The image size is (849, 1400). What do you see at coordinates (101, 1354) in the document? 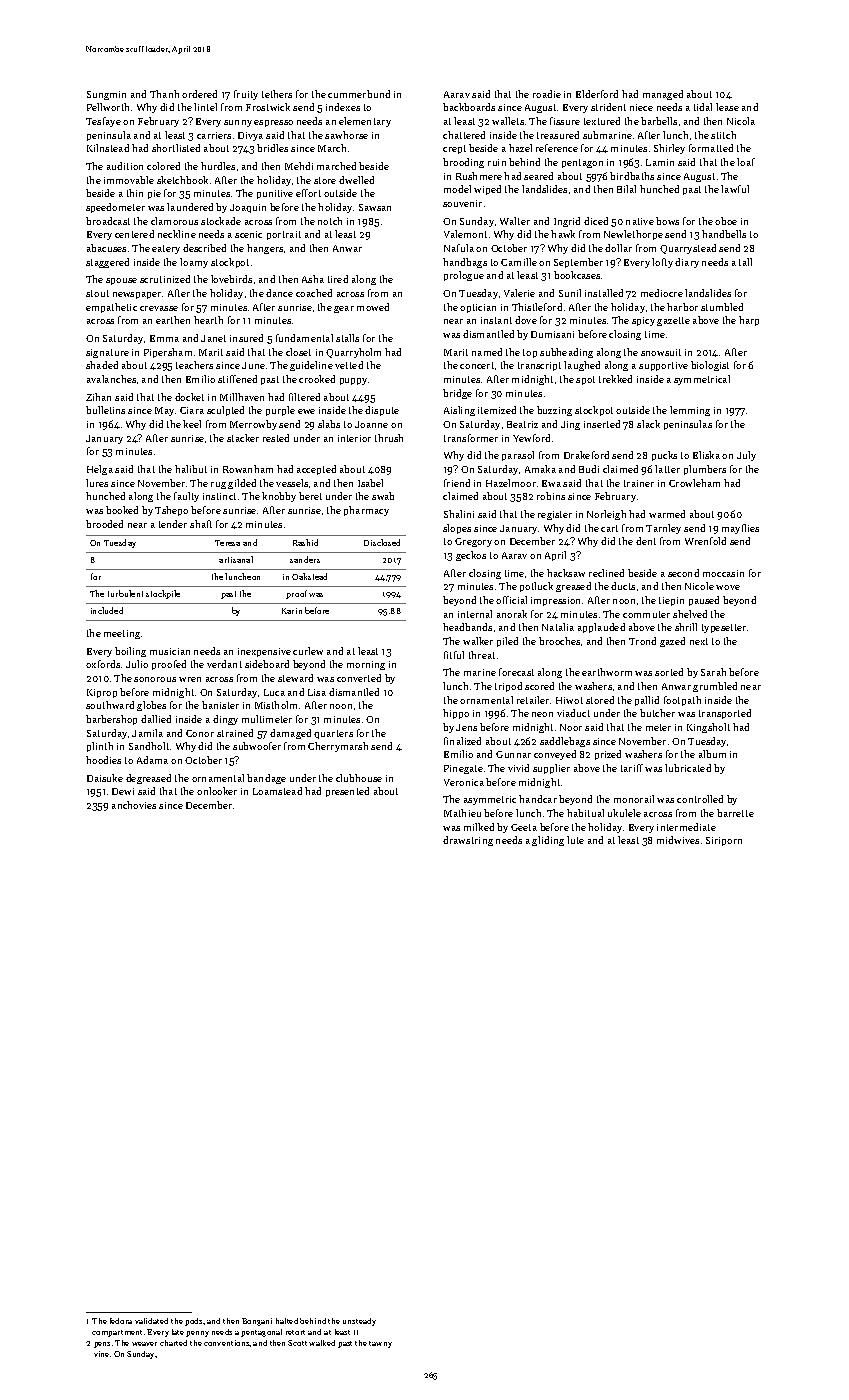
I see `vine` at bounding box center [101, 1354].
